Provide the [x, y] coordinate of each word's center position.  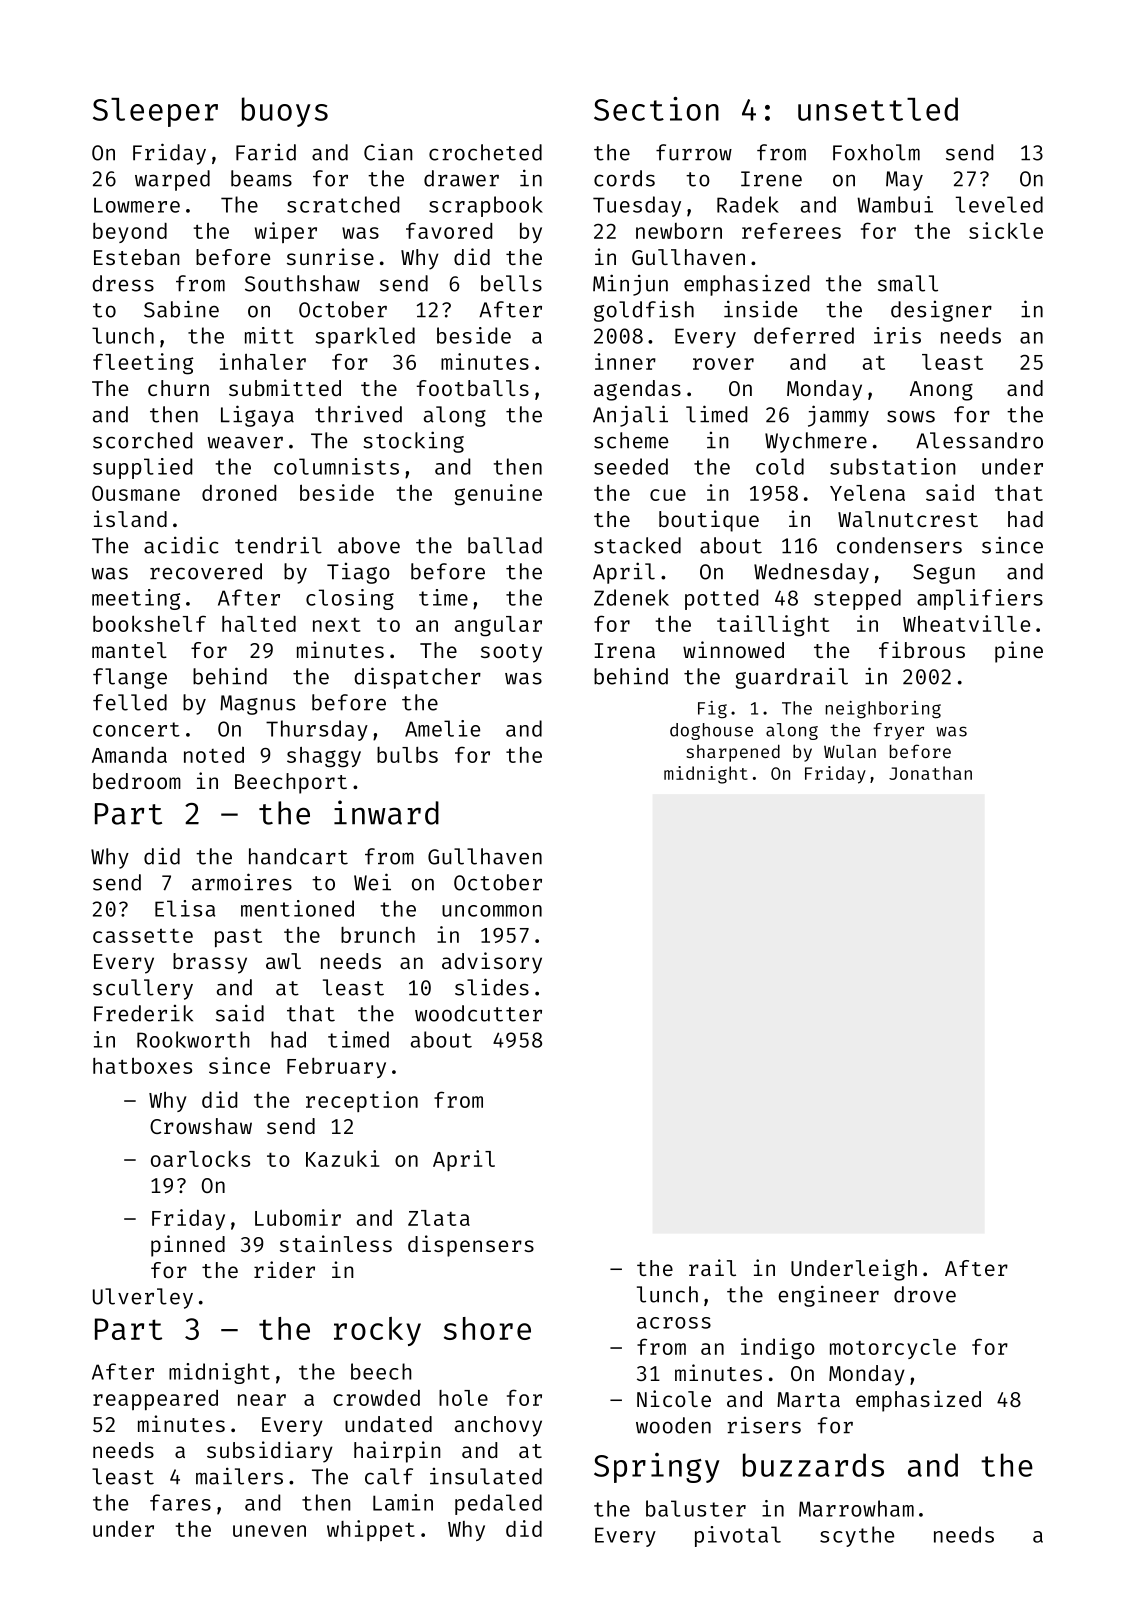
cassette [143, 936]
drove [925, 1294]
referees [791, 230]
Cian [388, 152]
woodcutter [478, 1013]
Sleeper [155, 112]
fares [180, 1502]
